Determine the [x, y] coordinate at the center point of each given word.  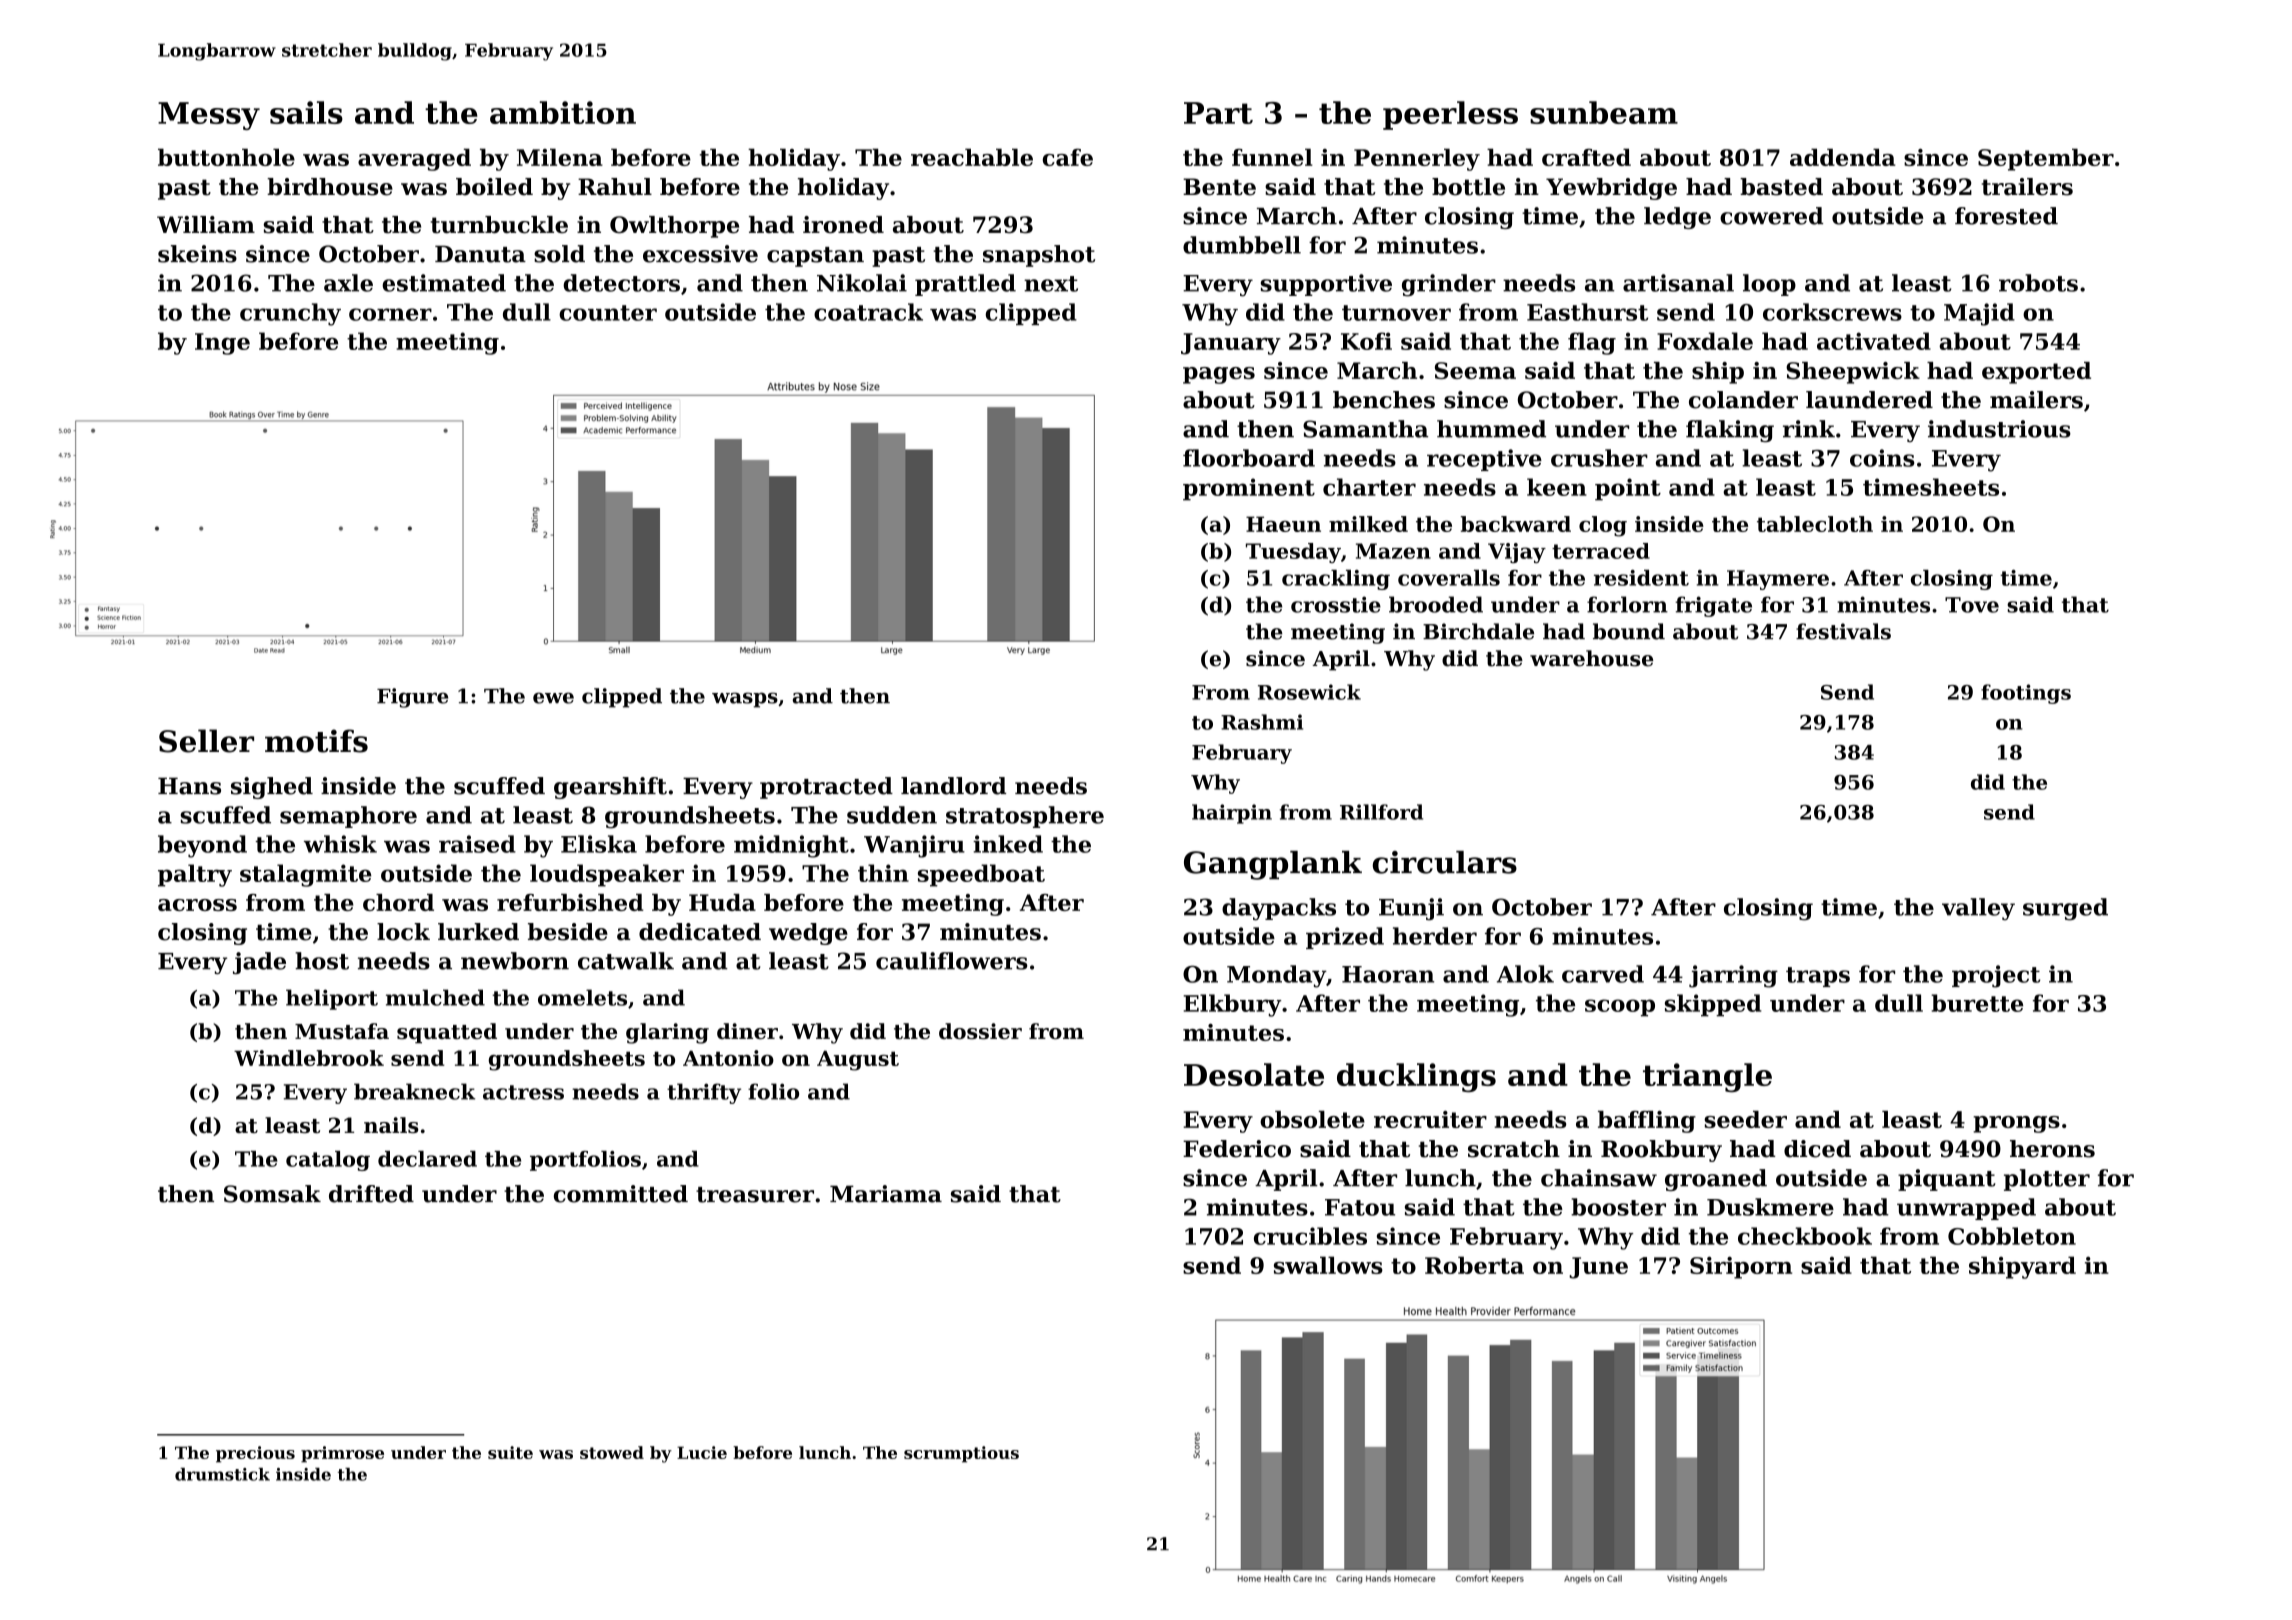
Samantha [1365, 429]
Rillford [1381, 812]
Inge [222, 344]
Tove [1972, 605]
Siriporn [1741, 1267]
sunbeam [1604, 112]
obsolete [1312, 1119]
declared [427, 1159]
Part [1218, 113]
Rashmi [1262, 722]
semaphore [348, 817]
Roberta [1474, 1265]
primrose [342, 1454]
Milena [560, 157]
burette [1977, 1003]
